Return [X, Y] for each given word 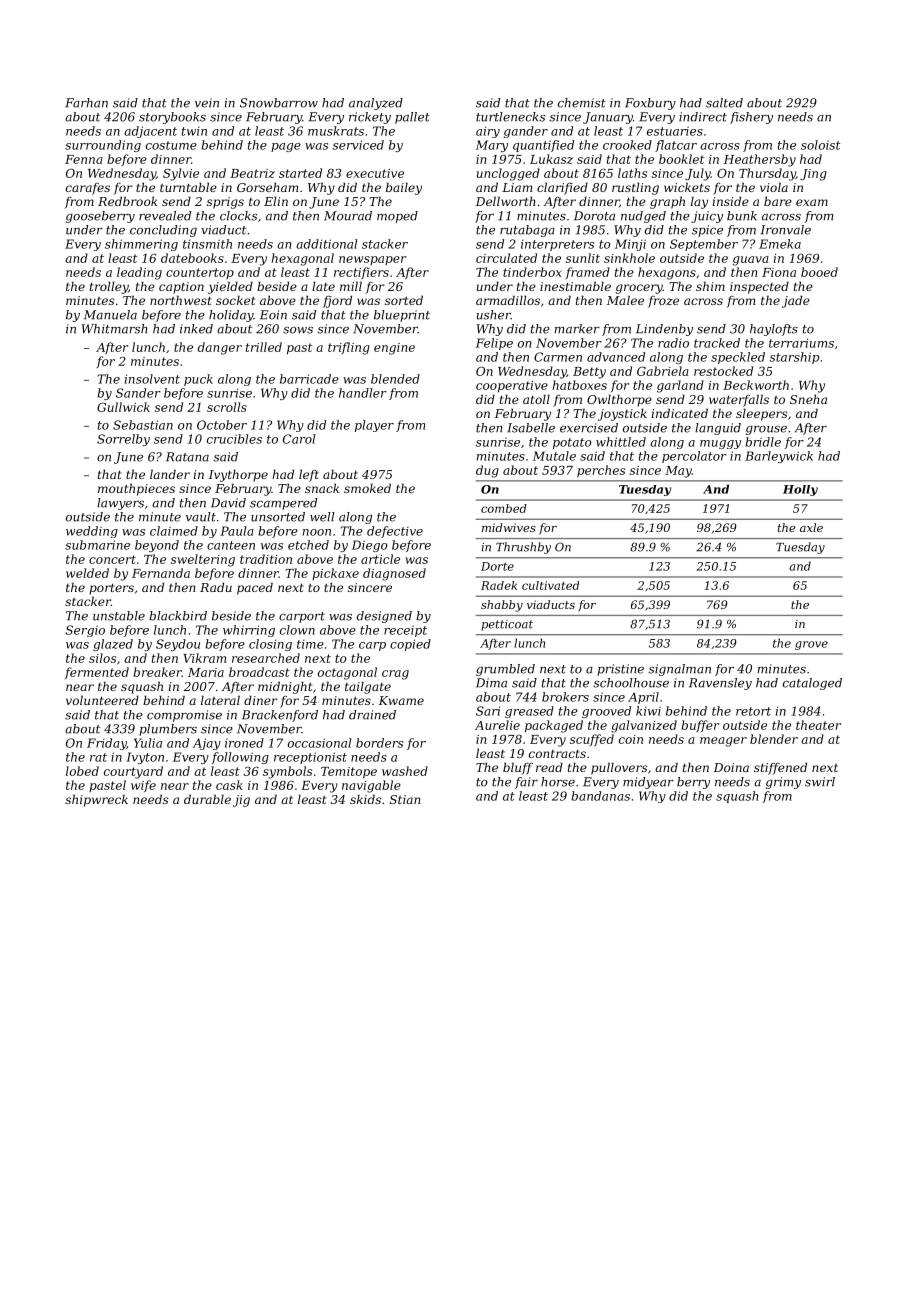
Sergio [85, 631]
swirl [820, 782]
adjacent [150, 132]
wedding [92, 532]
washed [405, 771]
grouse [766, 430]
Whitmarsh [114, 329]
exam [812, 202]
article [380, 559]
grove [811, 645]
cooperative [512, 386]
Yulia [148, 743]
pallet [412, 118]
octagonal [347, 673]
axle [811, 527]
